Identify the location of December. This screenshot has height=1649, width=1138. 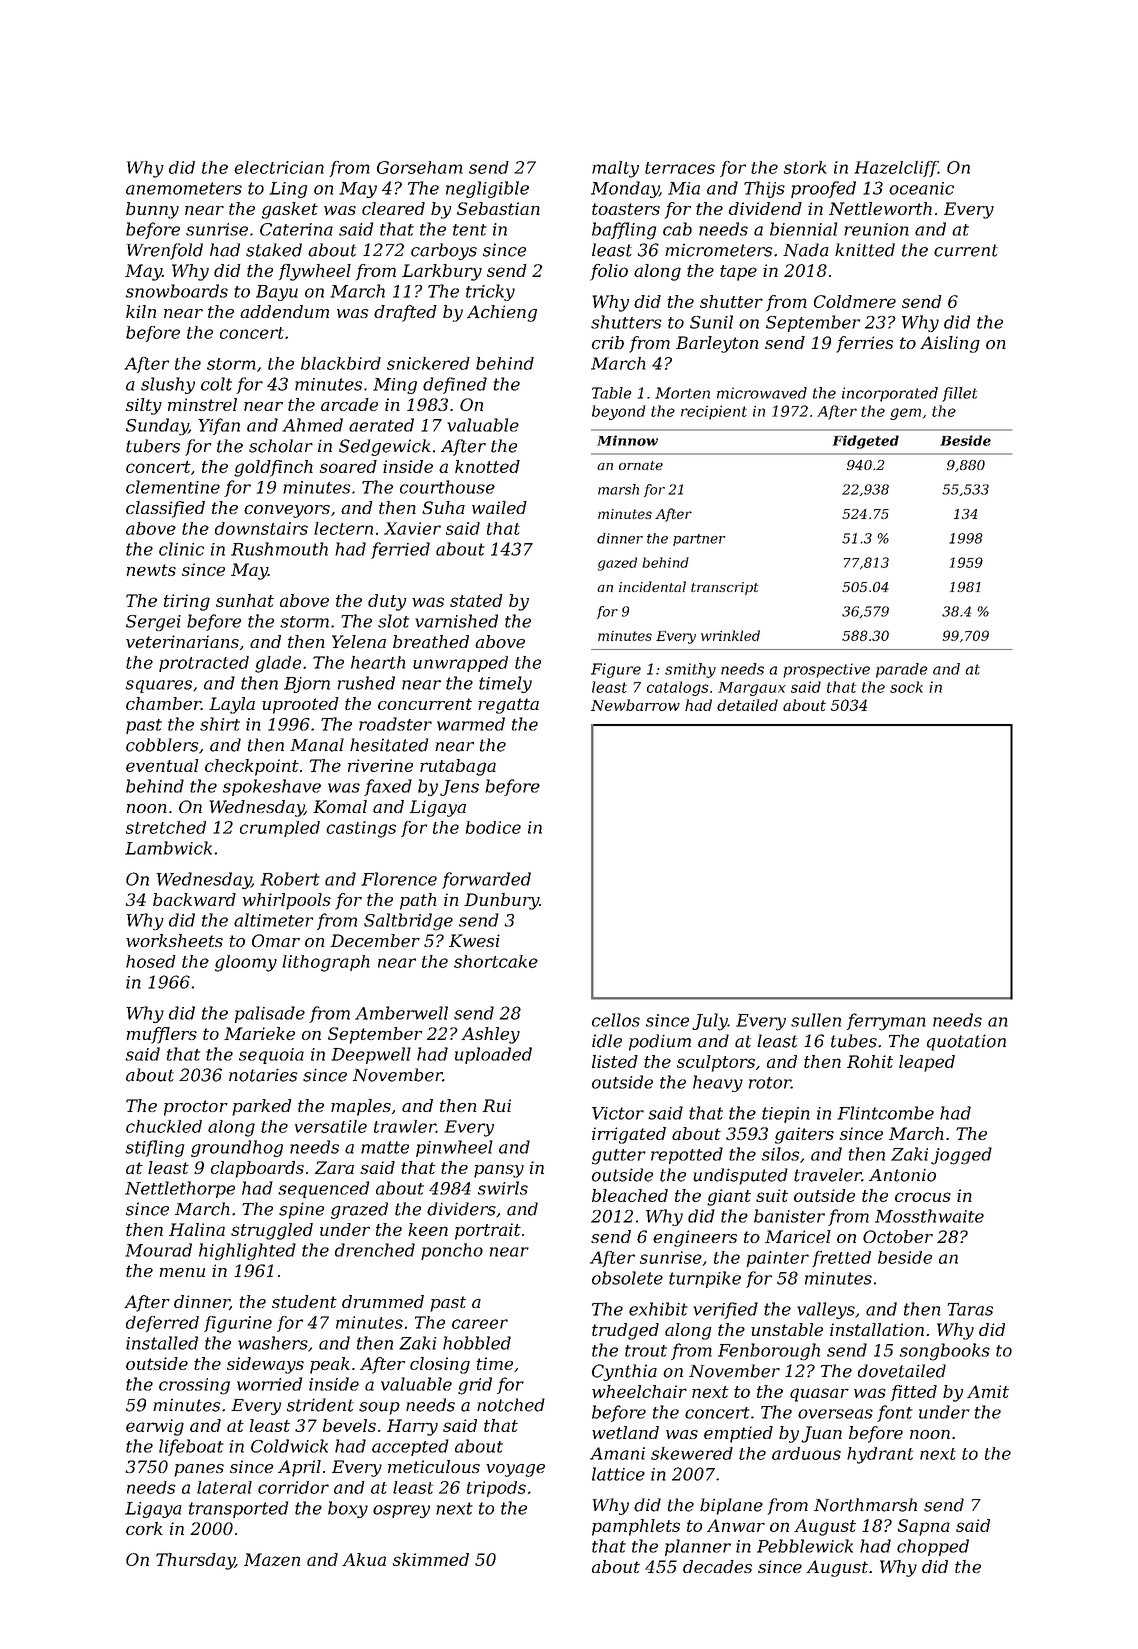
(375, 940).
